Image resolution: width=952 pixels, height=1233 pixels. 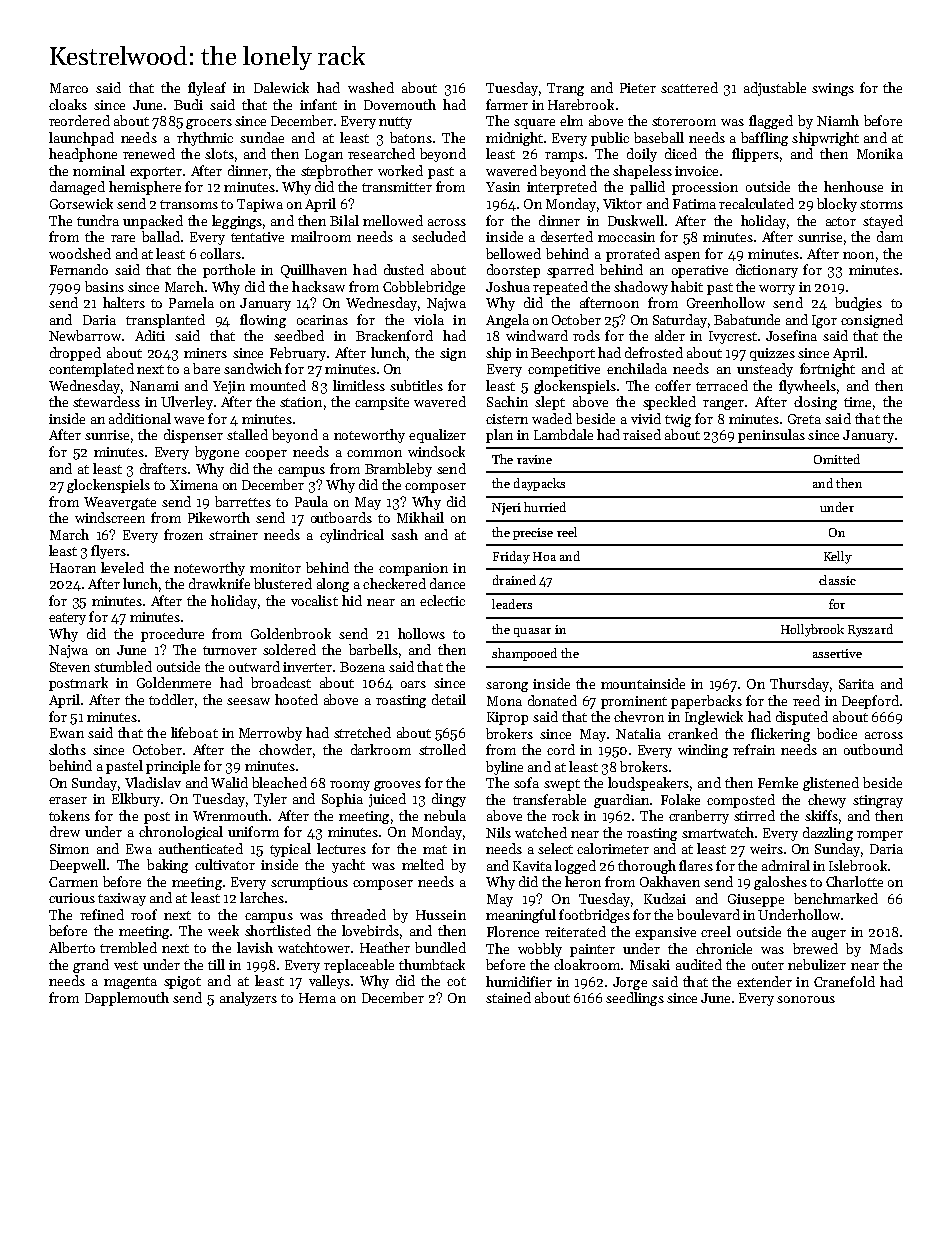 I want to click on scattered, so click(x=689, y=87).
